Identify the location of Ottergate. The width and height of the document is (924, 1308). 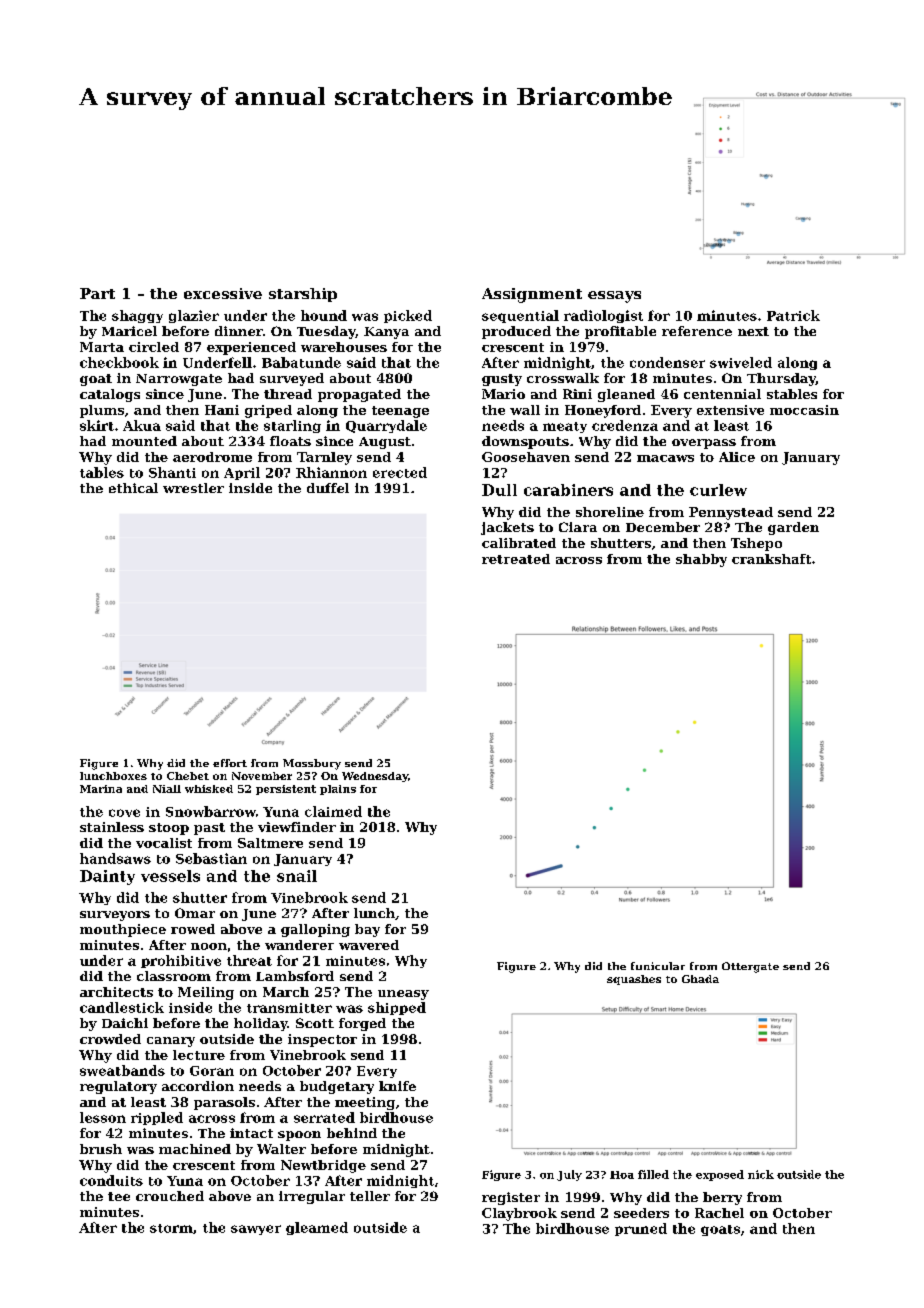
(750, 967).
